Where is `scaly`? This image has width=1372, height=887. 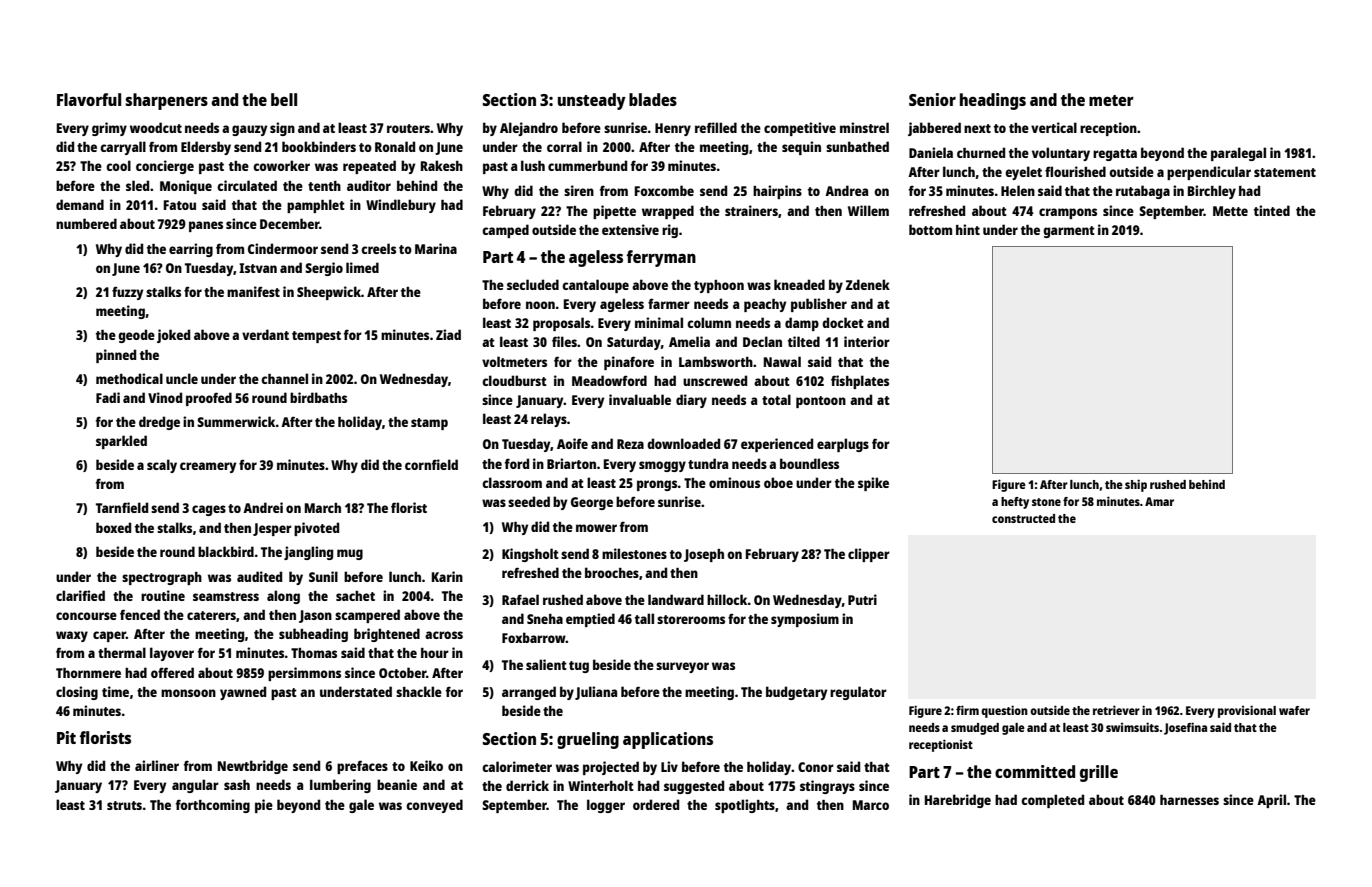
scaly is located at coordinates (162, 466).
